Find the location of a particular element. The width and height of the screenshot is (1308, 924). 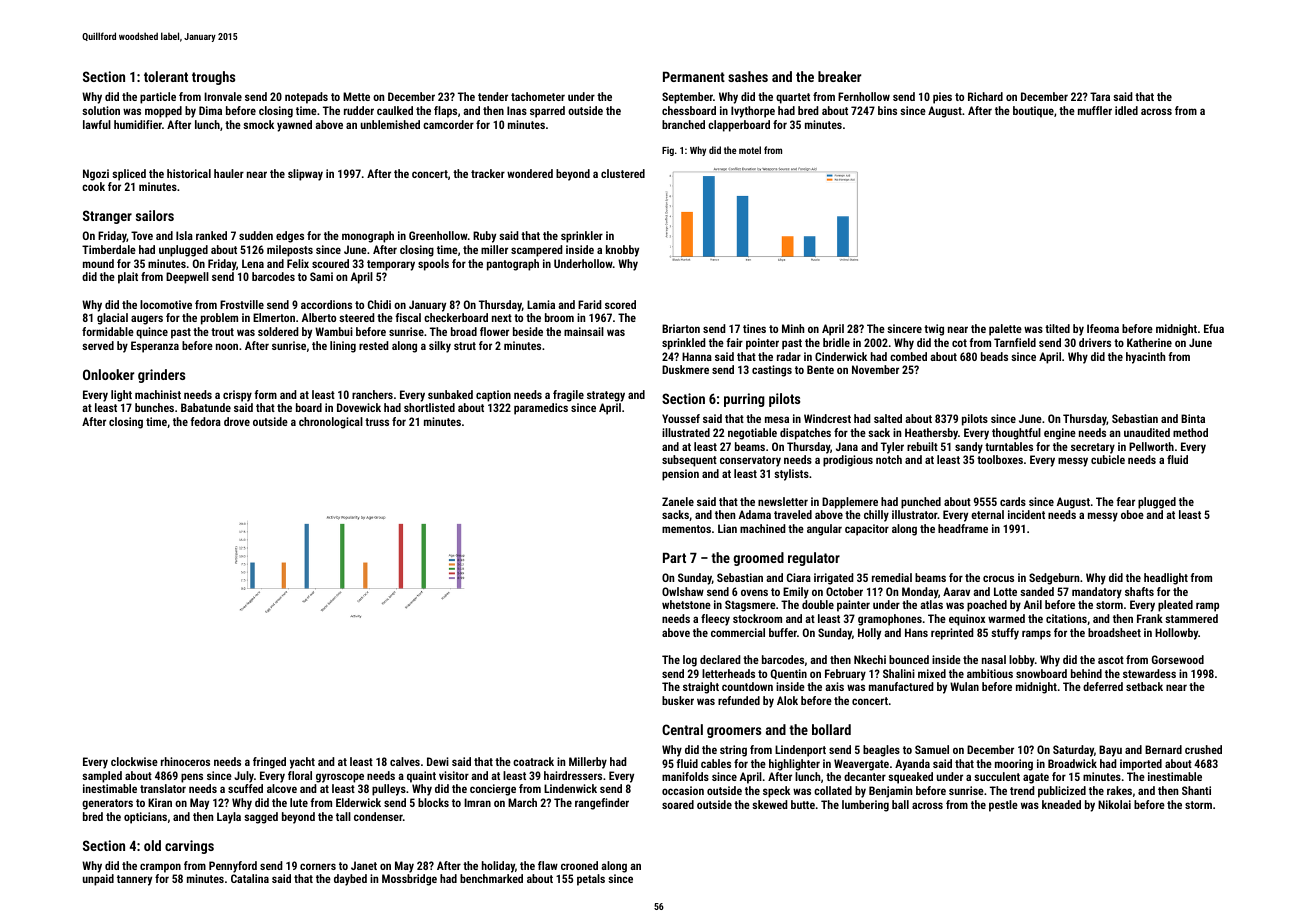

truss is located at coordinates (377, 422).
